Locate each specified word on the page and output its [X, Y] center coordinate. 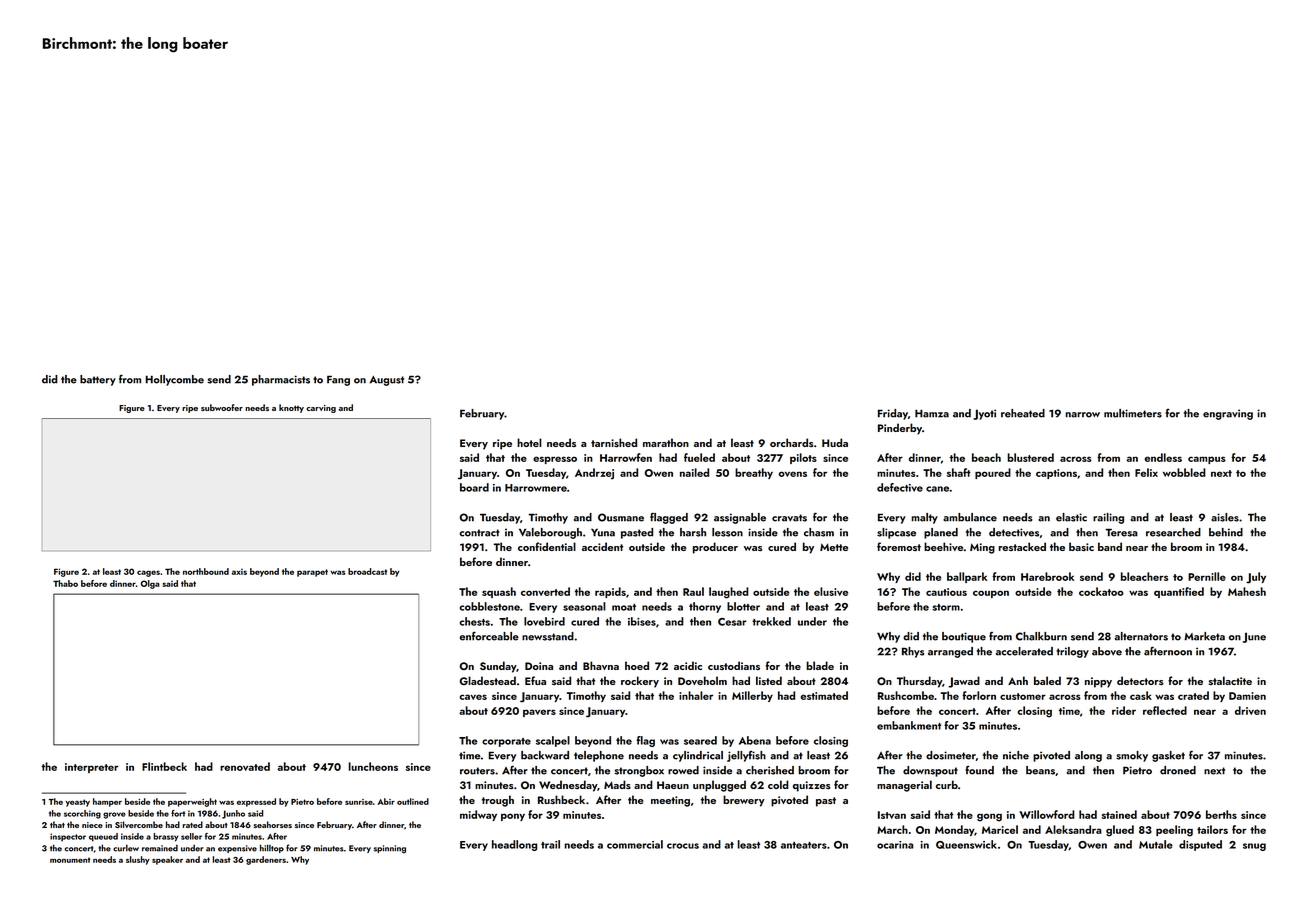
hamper [107, 802]
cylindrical [698, 756]
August [386, 381]
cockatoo [1101, 591]
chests [475, 621]
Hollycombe [175, 380]
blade [820, 665]
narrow [1083, 415]
